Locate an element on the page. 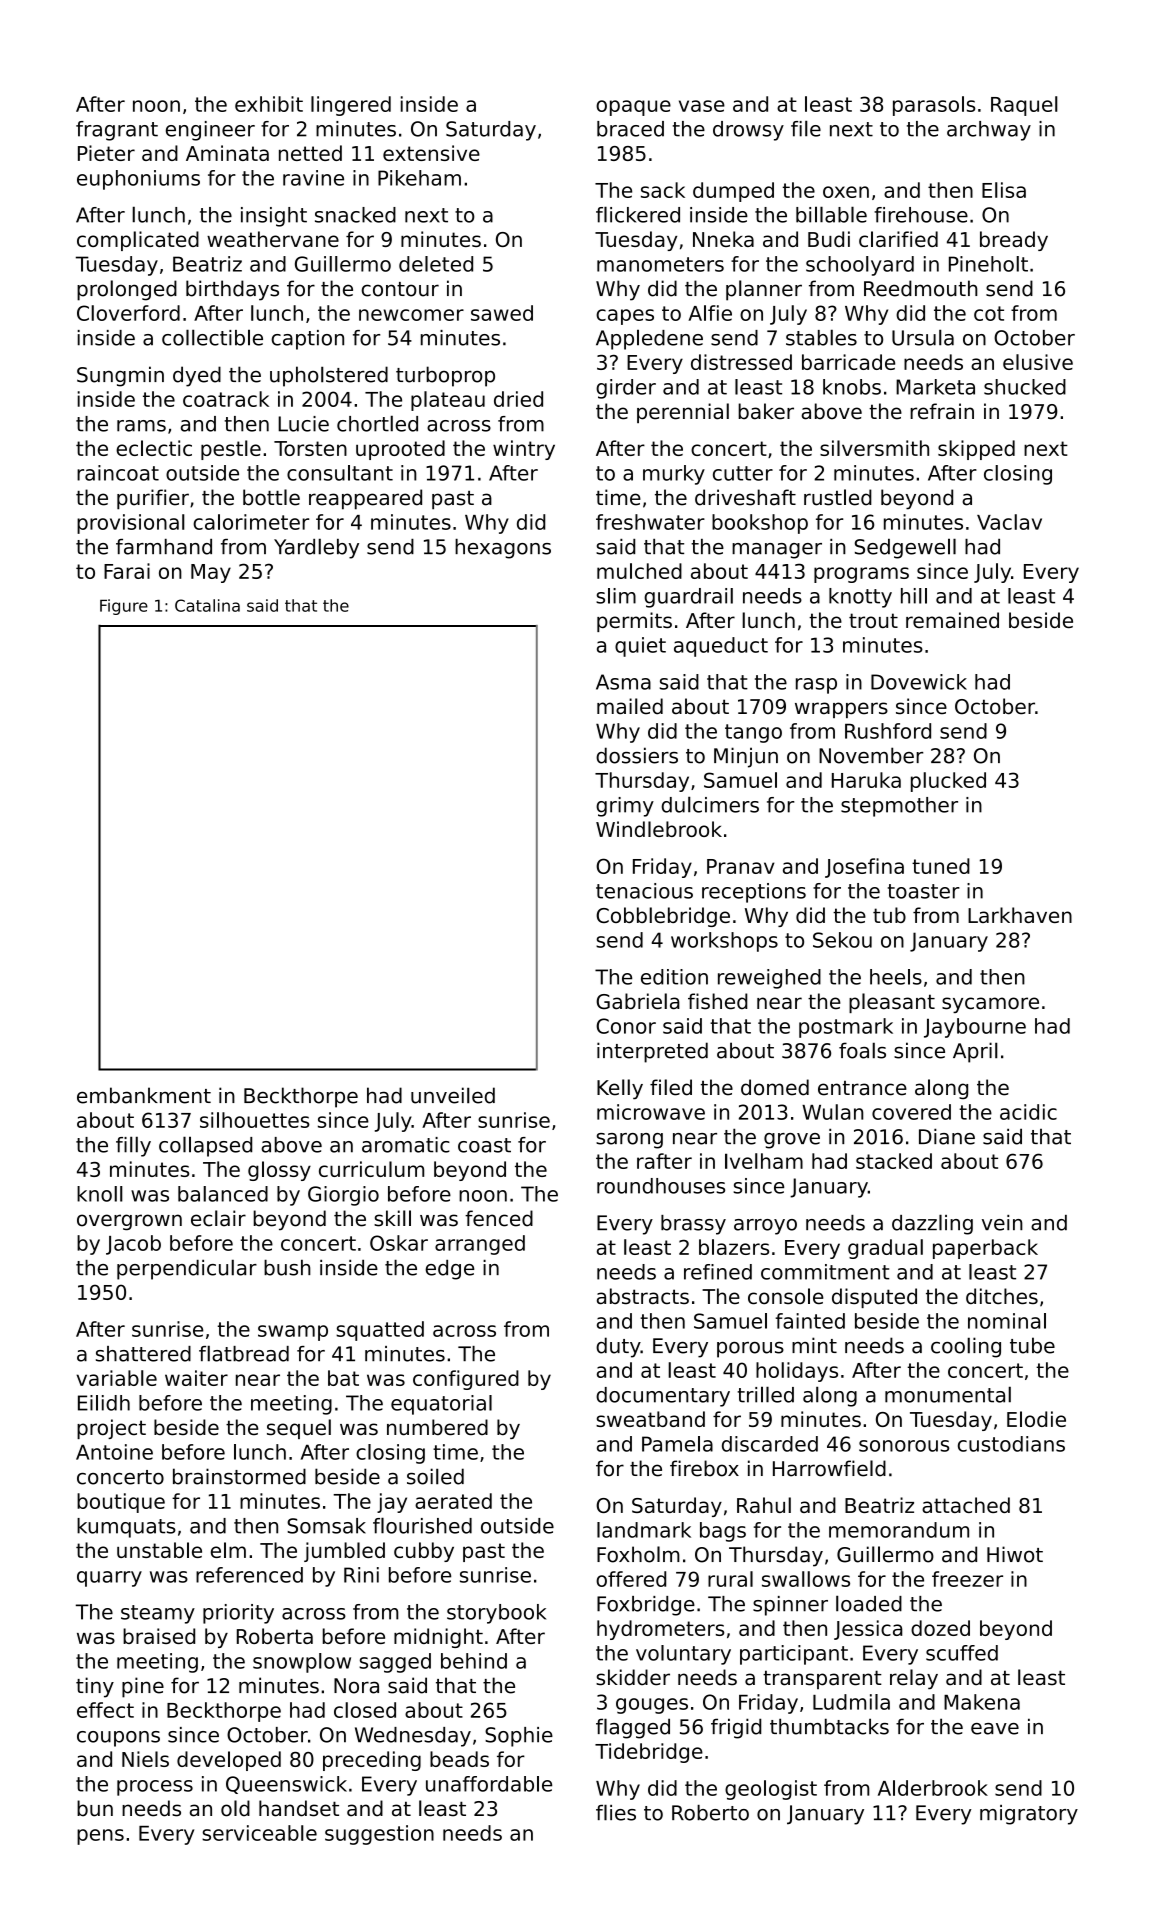 The image size is (1156, 1905). serviceable is located at coordinates (259, 1833).
